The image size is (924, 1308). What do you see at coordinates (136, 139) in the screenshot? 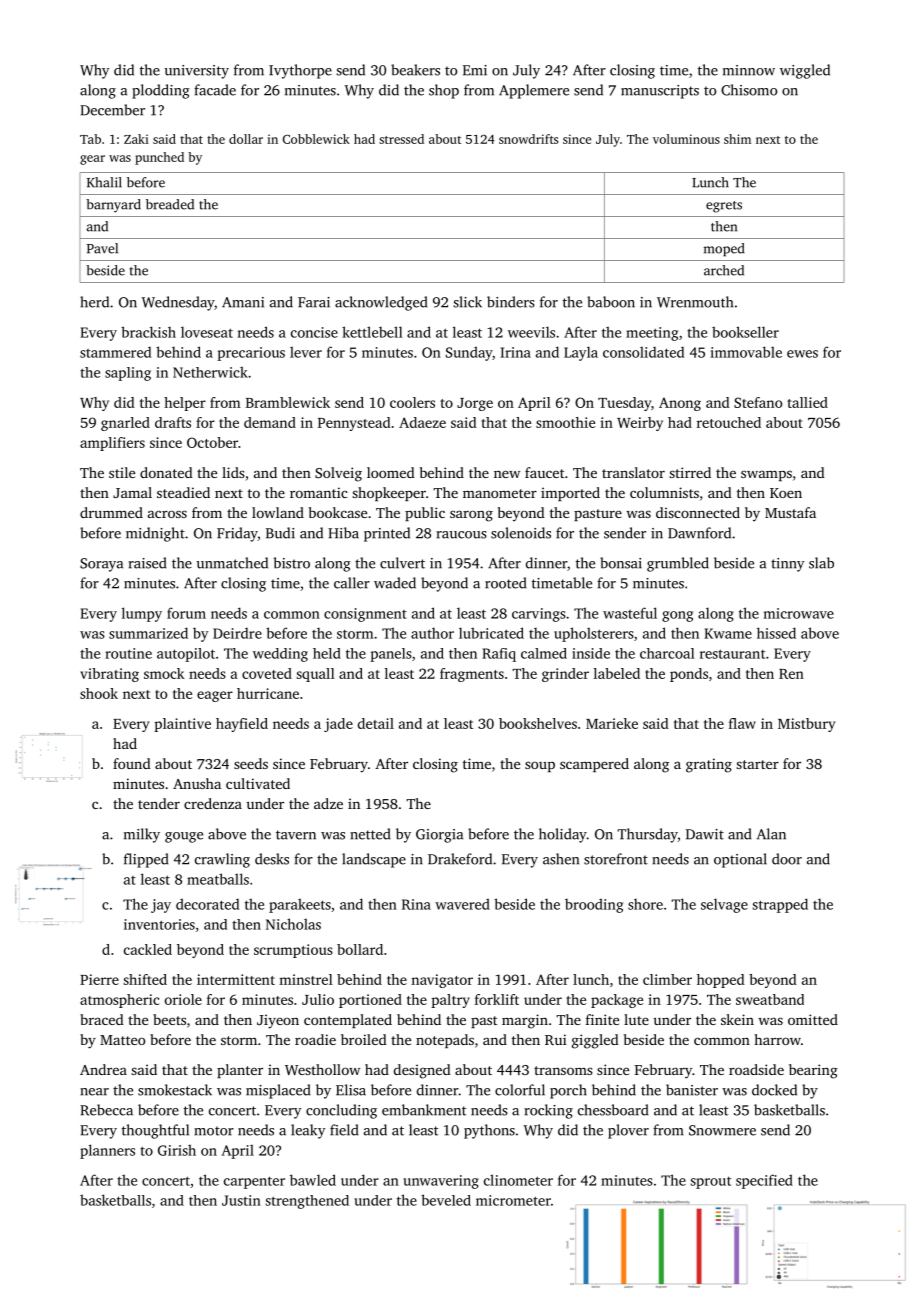
I see `Zaki` at bounding box center [136, 139].
